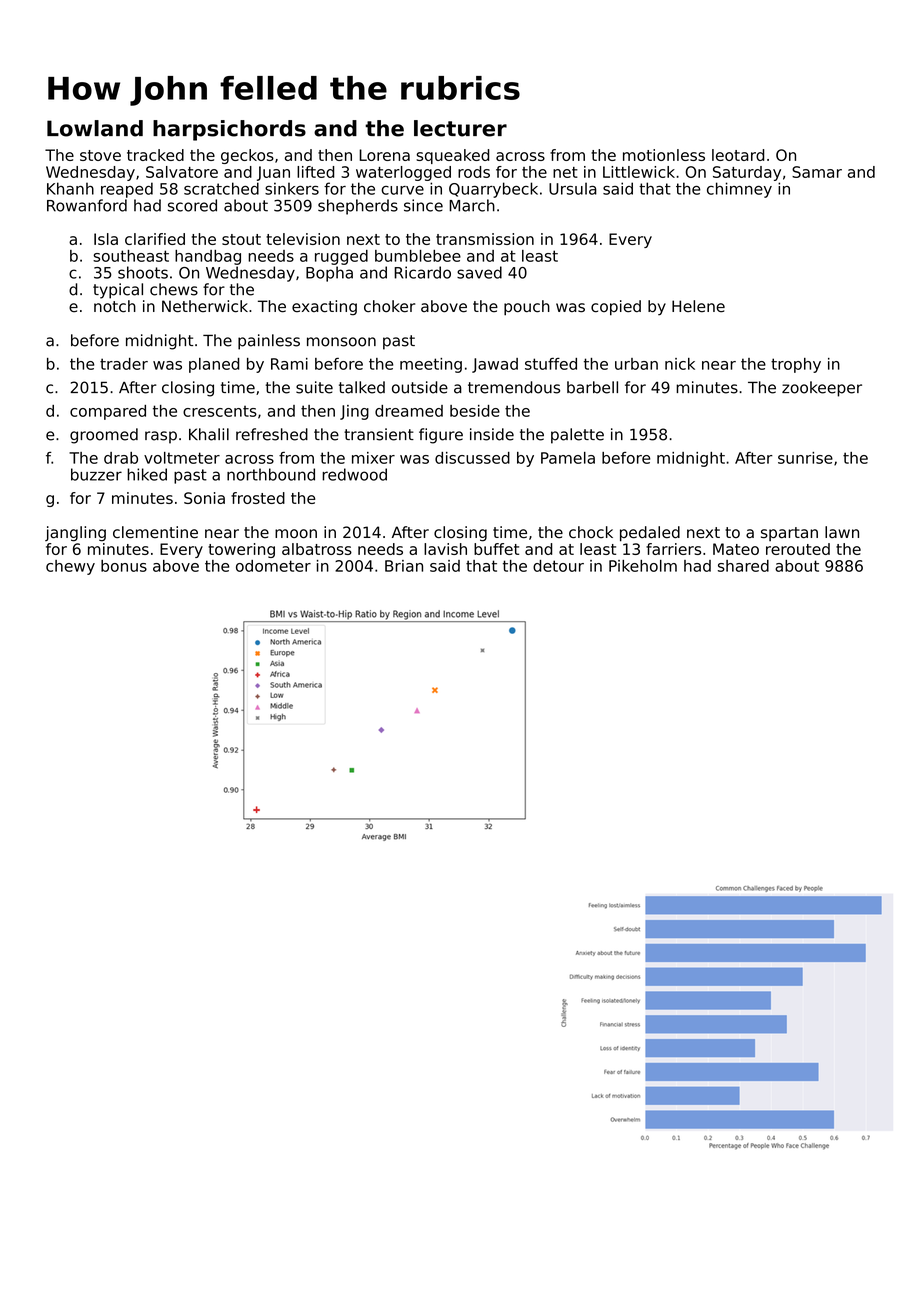 The width and height of the document is (924, 1308). What do you see at coordinates (358, 207) in the document?
I see `shepherds` at bounding box center [358, 207].
